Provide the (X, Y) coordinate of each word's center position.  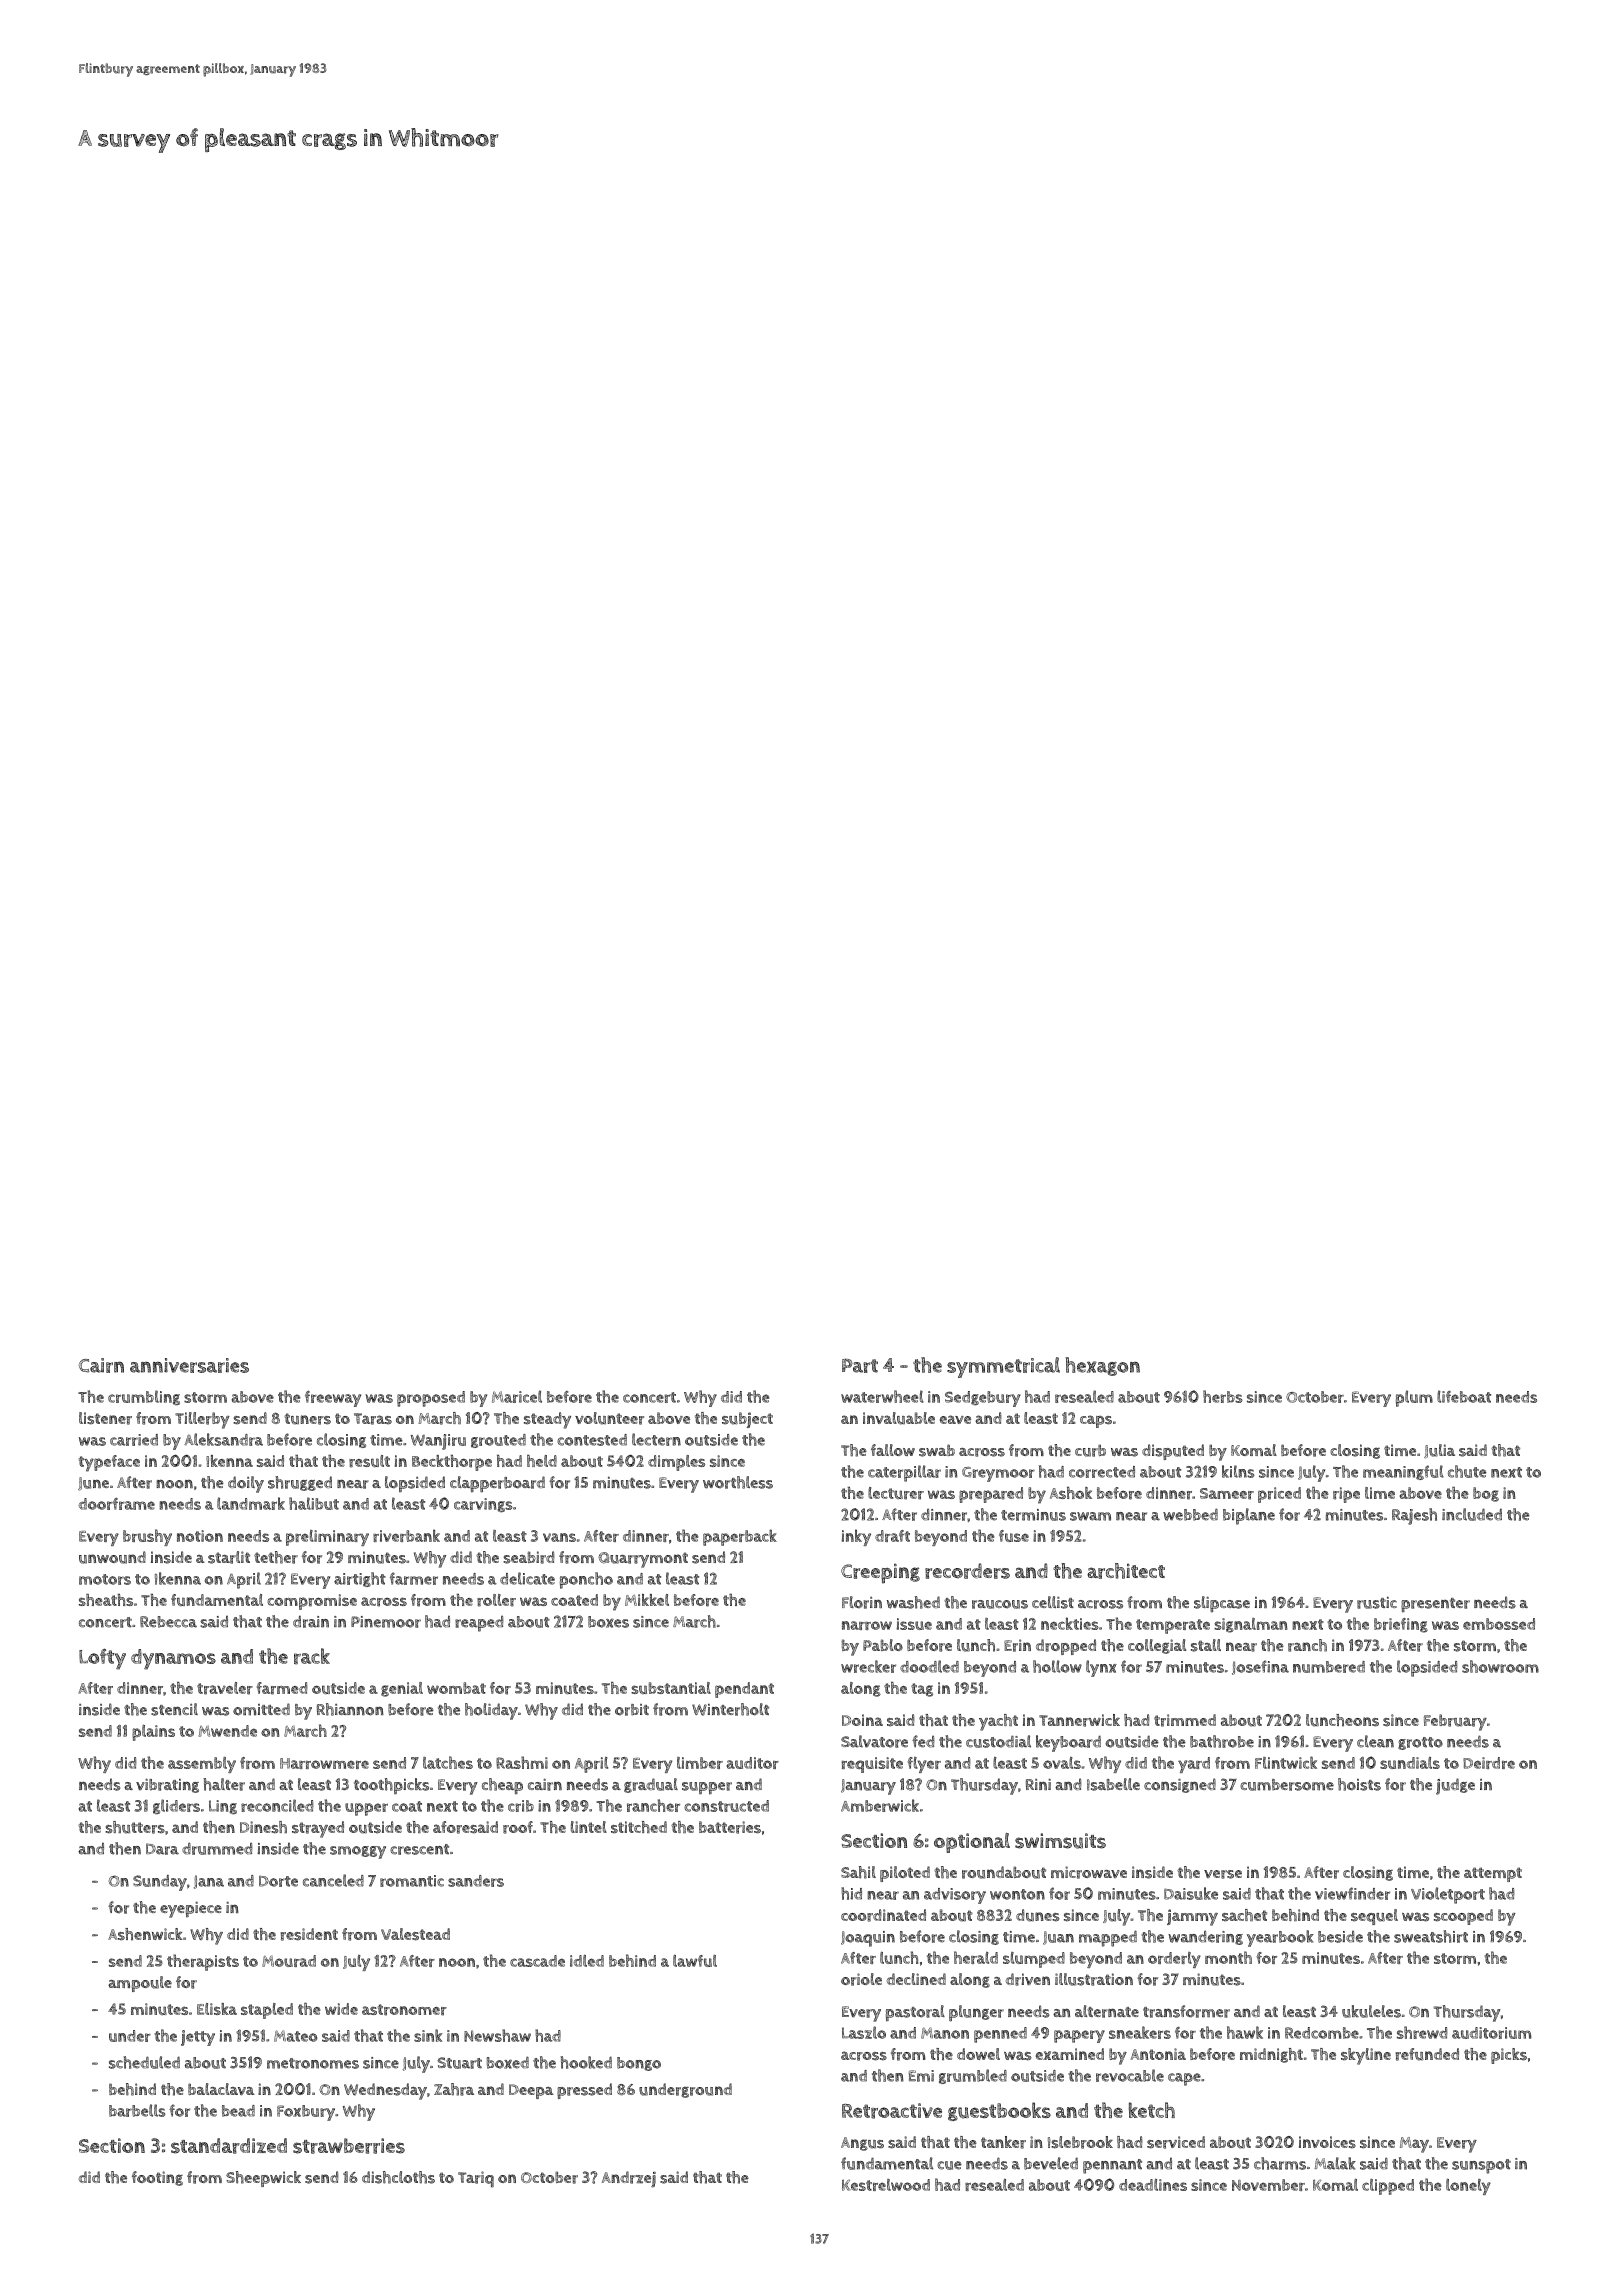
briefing (1401, 1625)
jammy (1192, 1917)
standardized (229, 2146)
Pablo (883, 1645)
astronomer (404, 2010)
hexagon (1102, 1366)
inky (856, 1537)
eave (955, 1419)
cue (949, 2165)
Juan (1058, 1938)
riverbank (406, 1535)
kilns (1238, 1471)
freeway (333, 1399)
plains (153, 1732)
